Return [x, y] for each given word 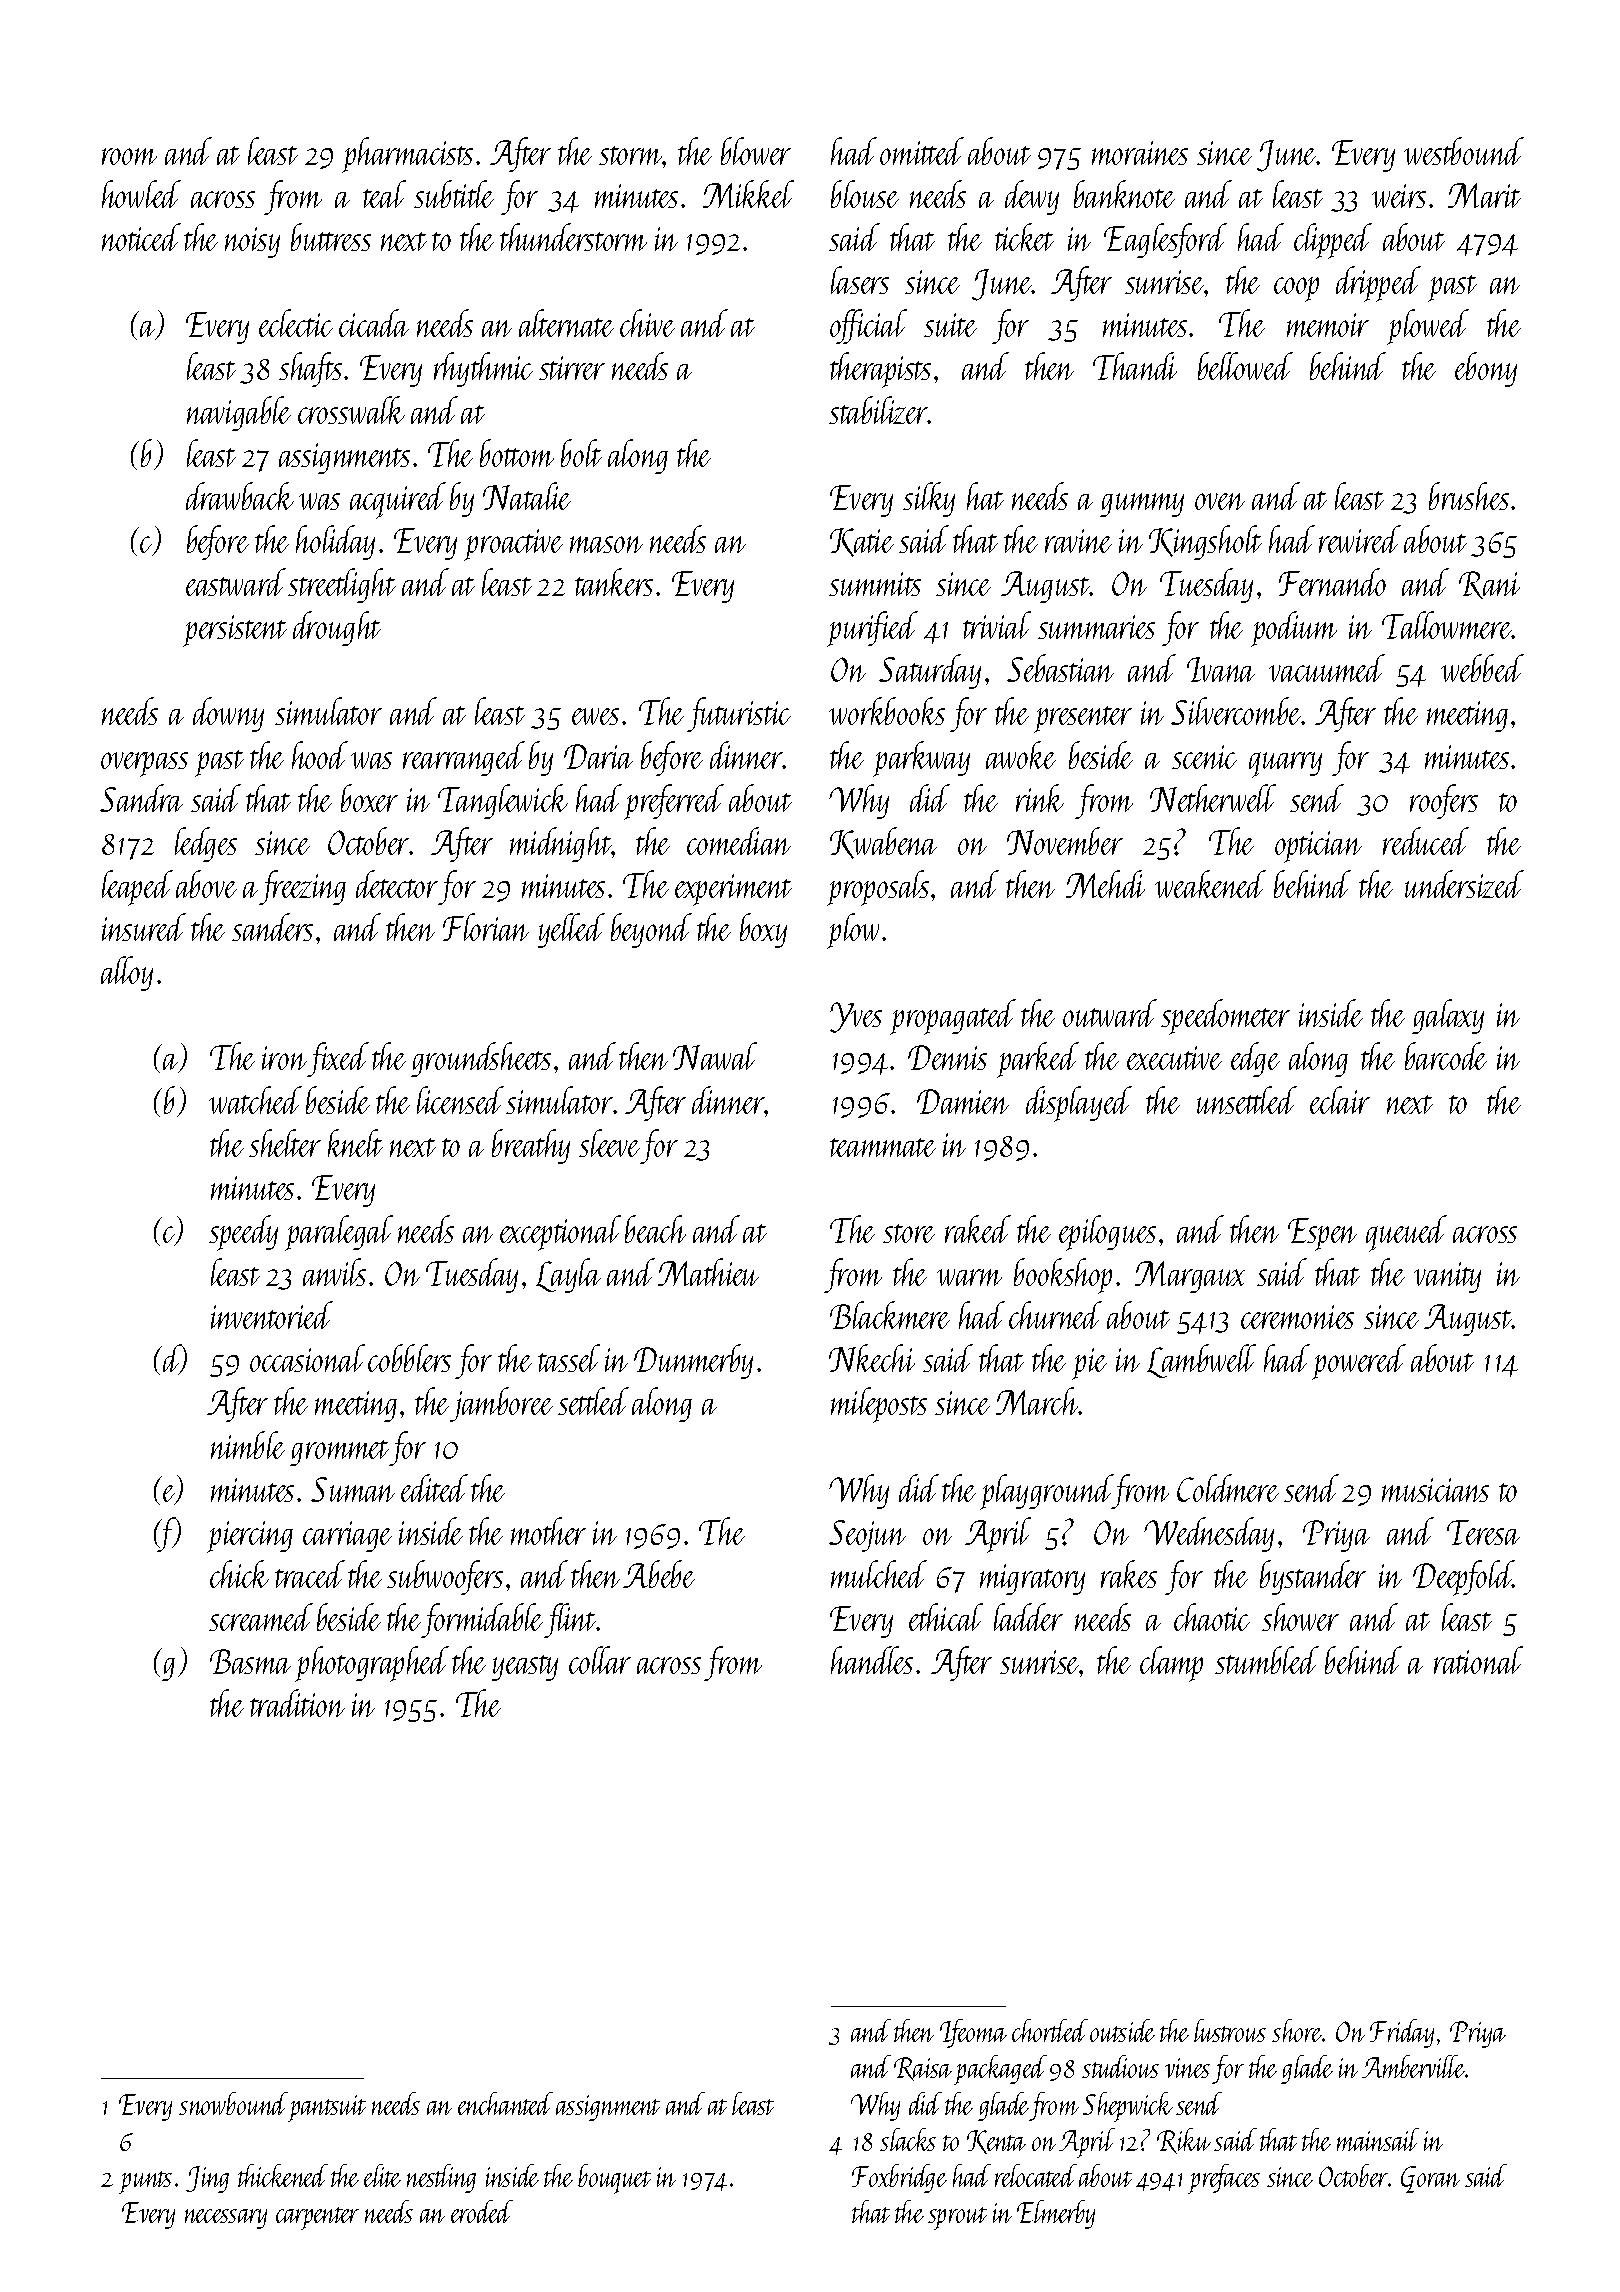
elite [382, 2175]
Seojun [867, 1536]
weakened [1210, 884]
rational [1478, 1660]
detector [397, 884]
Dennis [947, 1057]
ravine [1078, 541]
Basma [250, 1661]
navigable [239, 413]
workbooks [887, 711]
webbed [1482, 668]
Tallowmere [1447, 625]
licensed [460, 1100]
